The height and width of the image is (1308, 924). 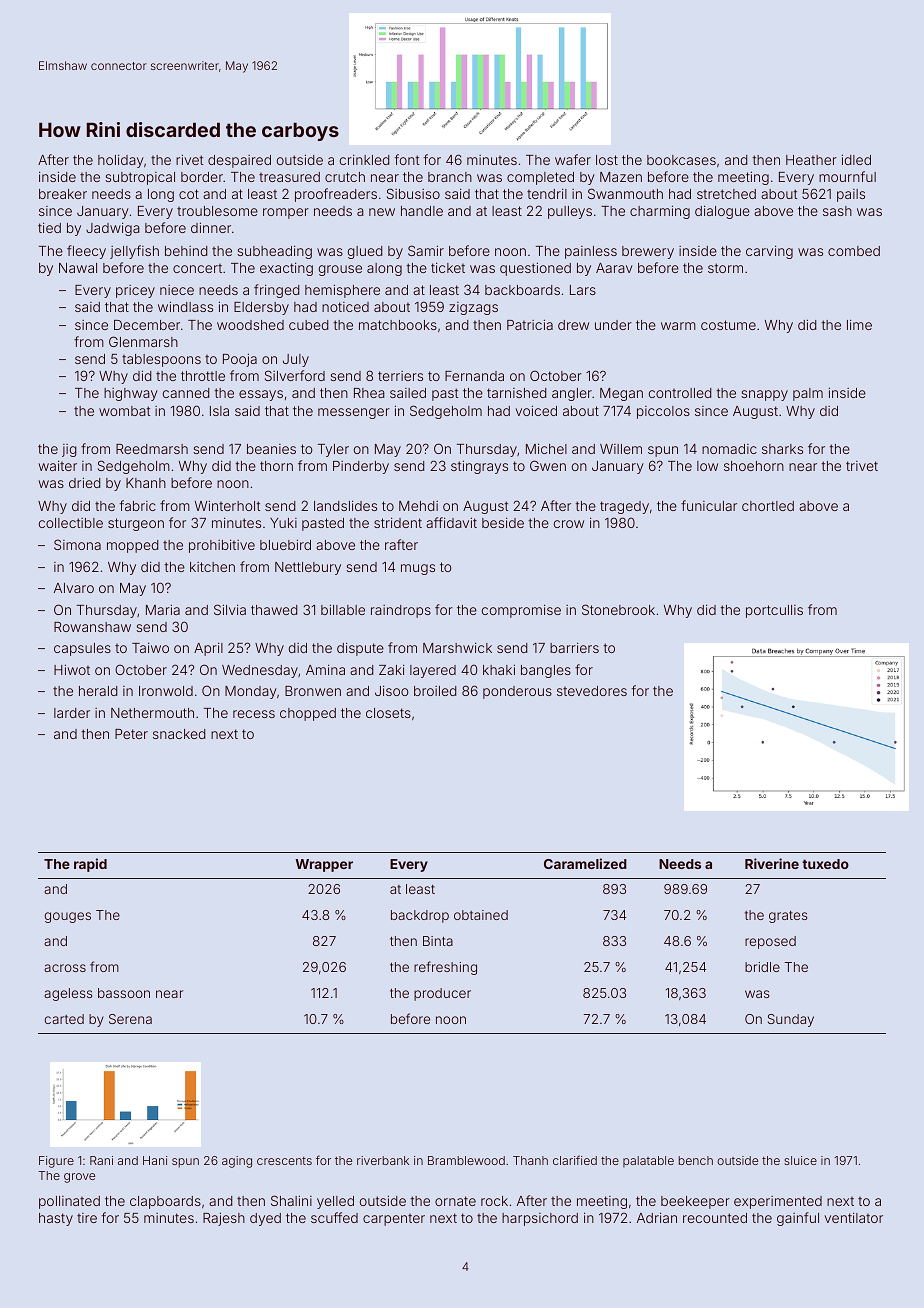 I want to click on idled, so click(x=856, y=159).
